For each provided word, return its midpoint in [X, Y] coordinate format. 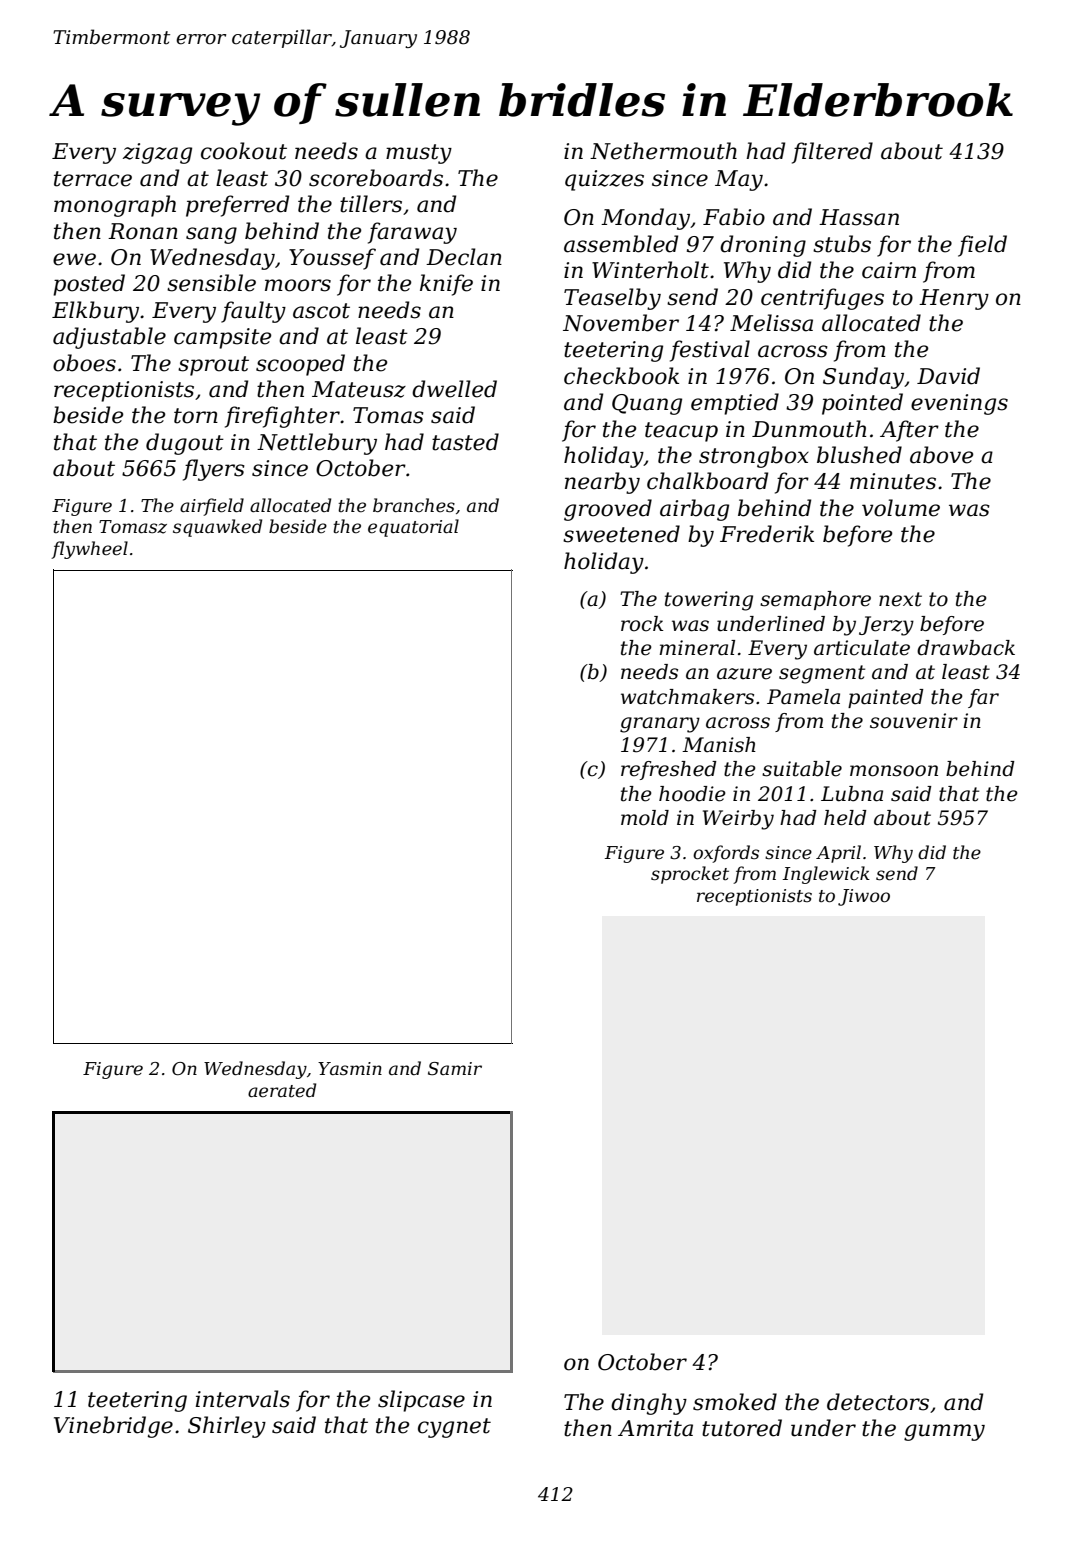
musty [419, 154]
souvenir [914, 721]
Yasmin [350, 1069]
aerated [282, 1090]
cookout [244, 151]
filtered [832, 153]
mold [645, 818]
